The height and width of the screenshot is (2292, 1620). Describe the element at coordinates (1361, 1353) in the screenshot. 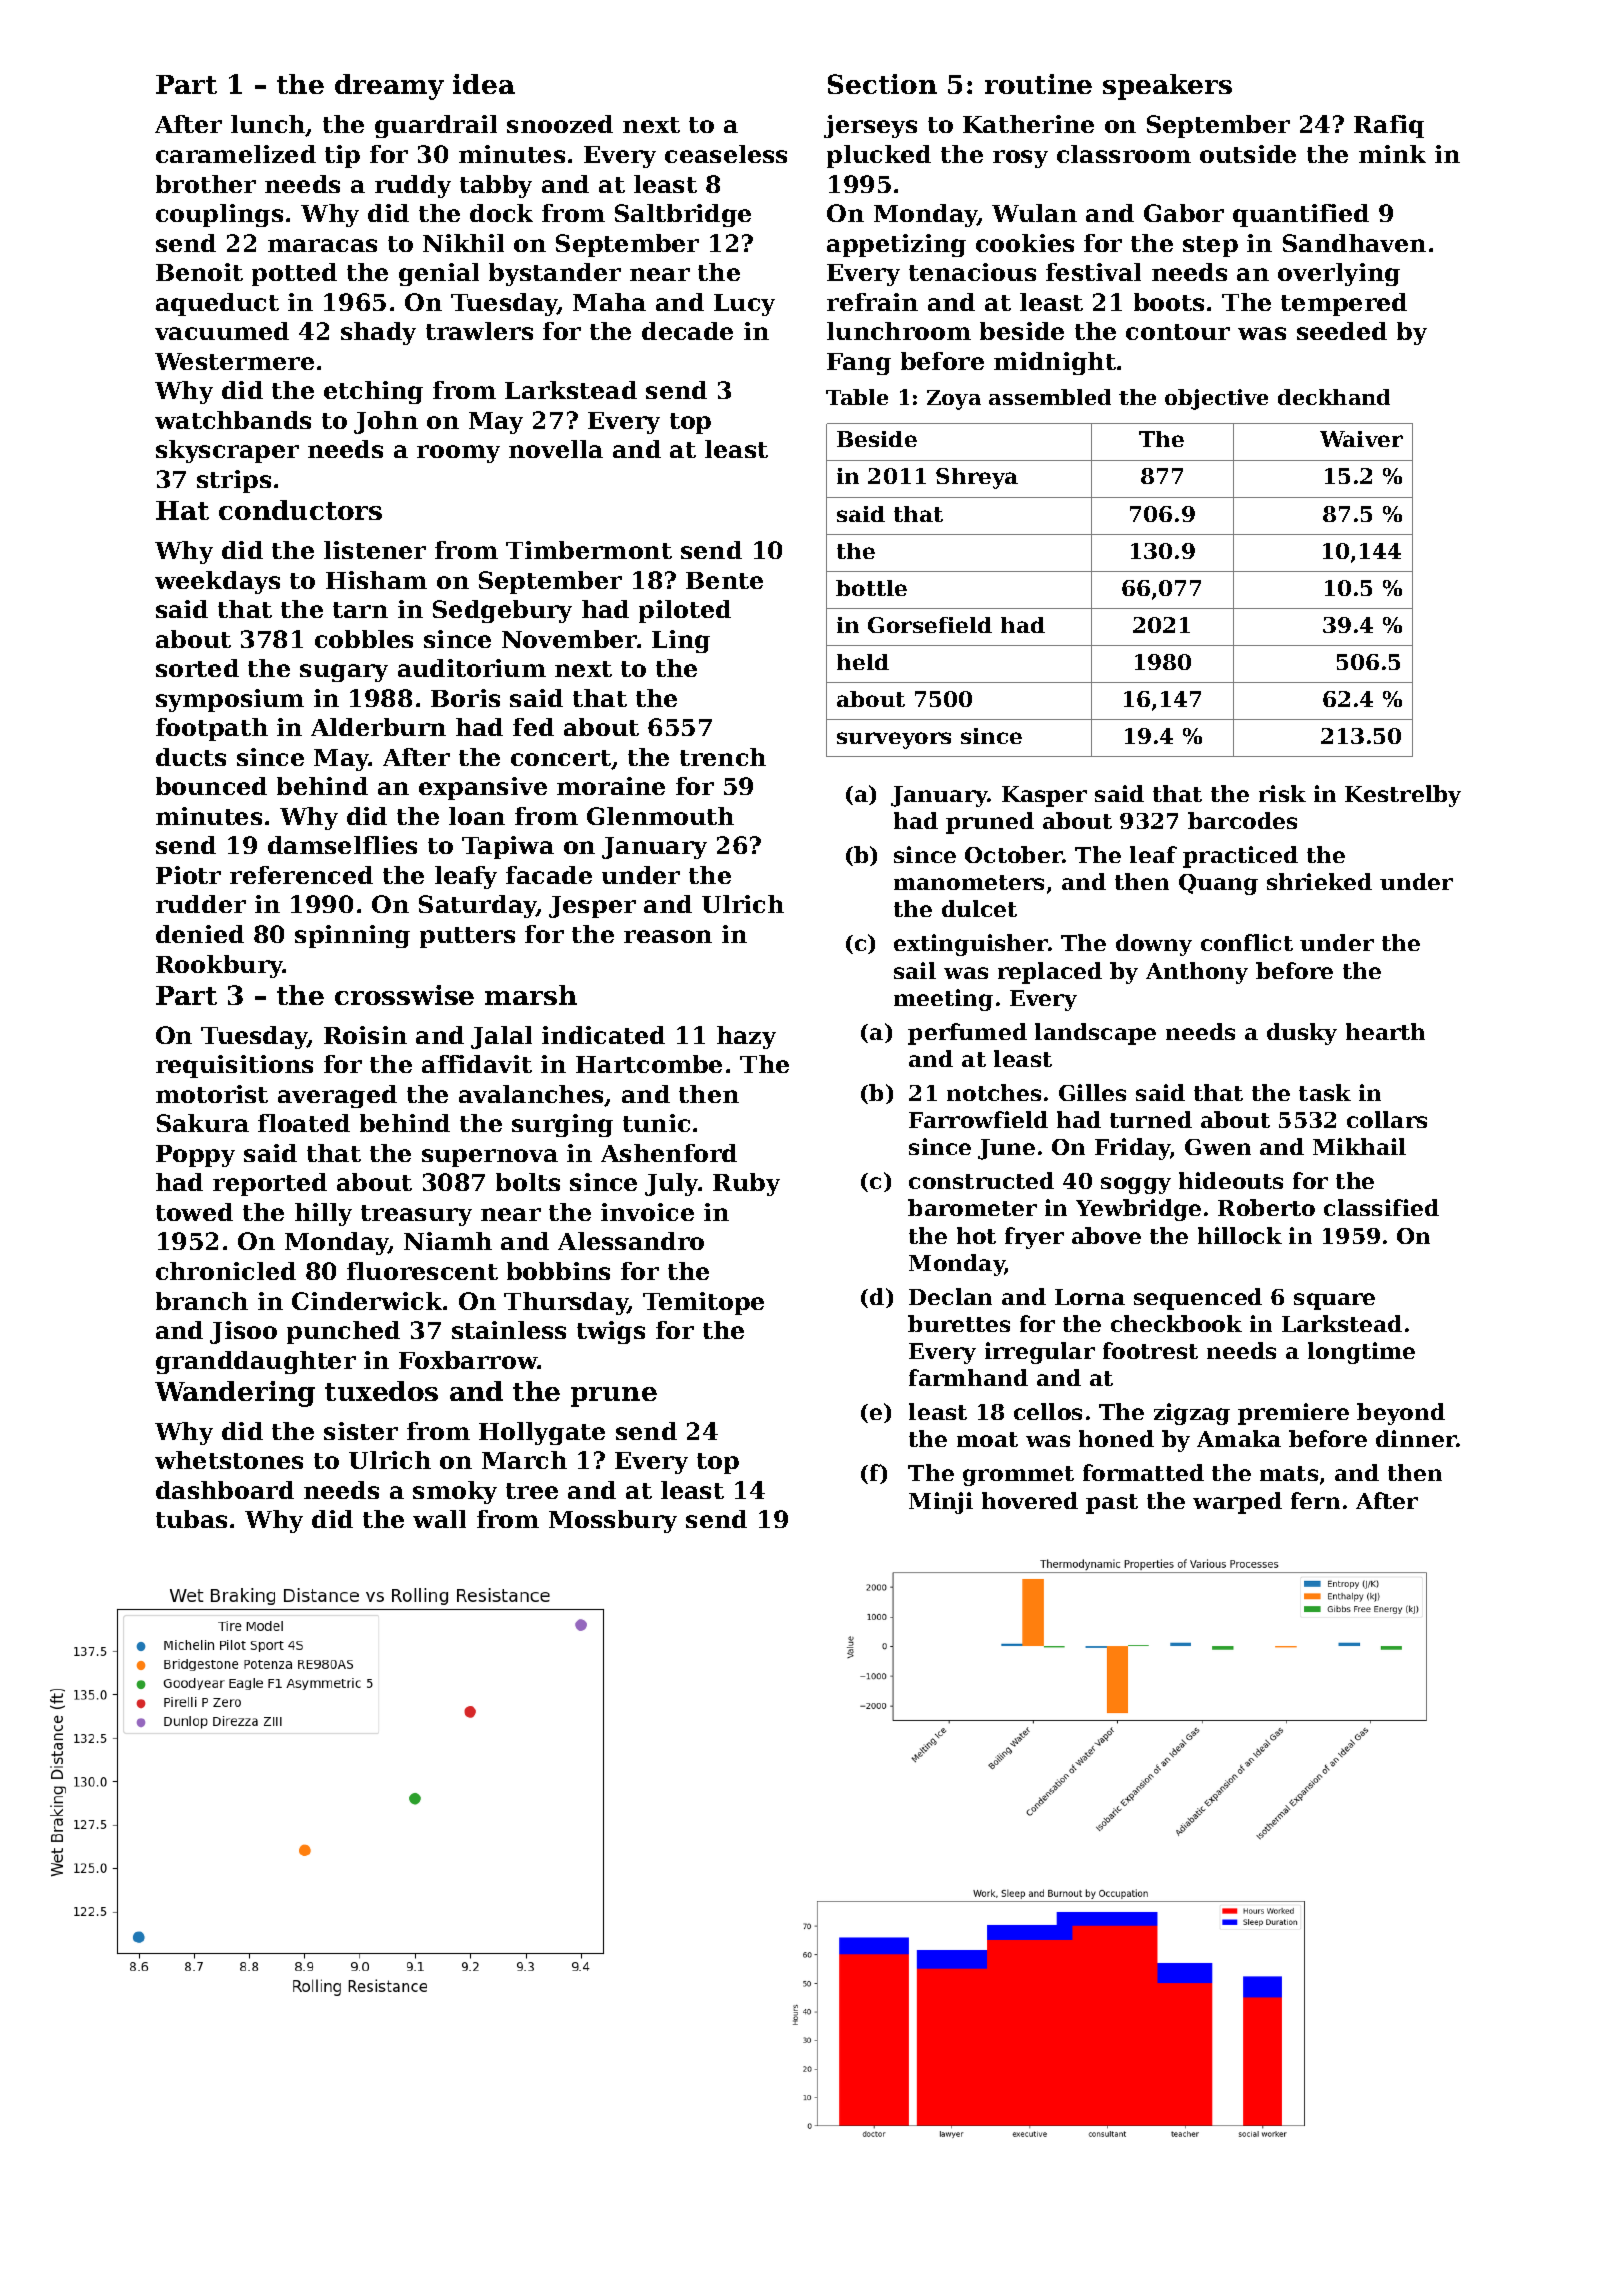

I see `longtime` at that location.
